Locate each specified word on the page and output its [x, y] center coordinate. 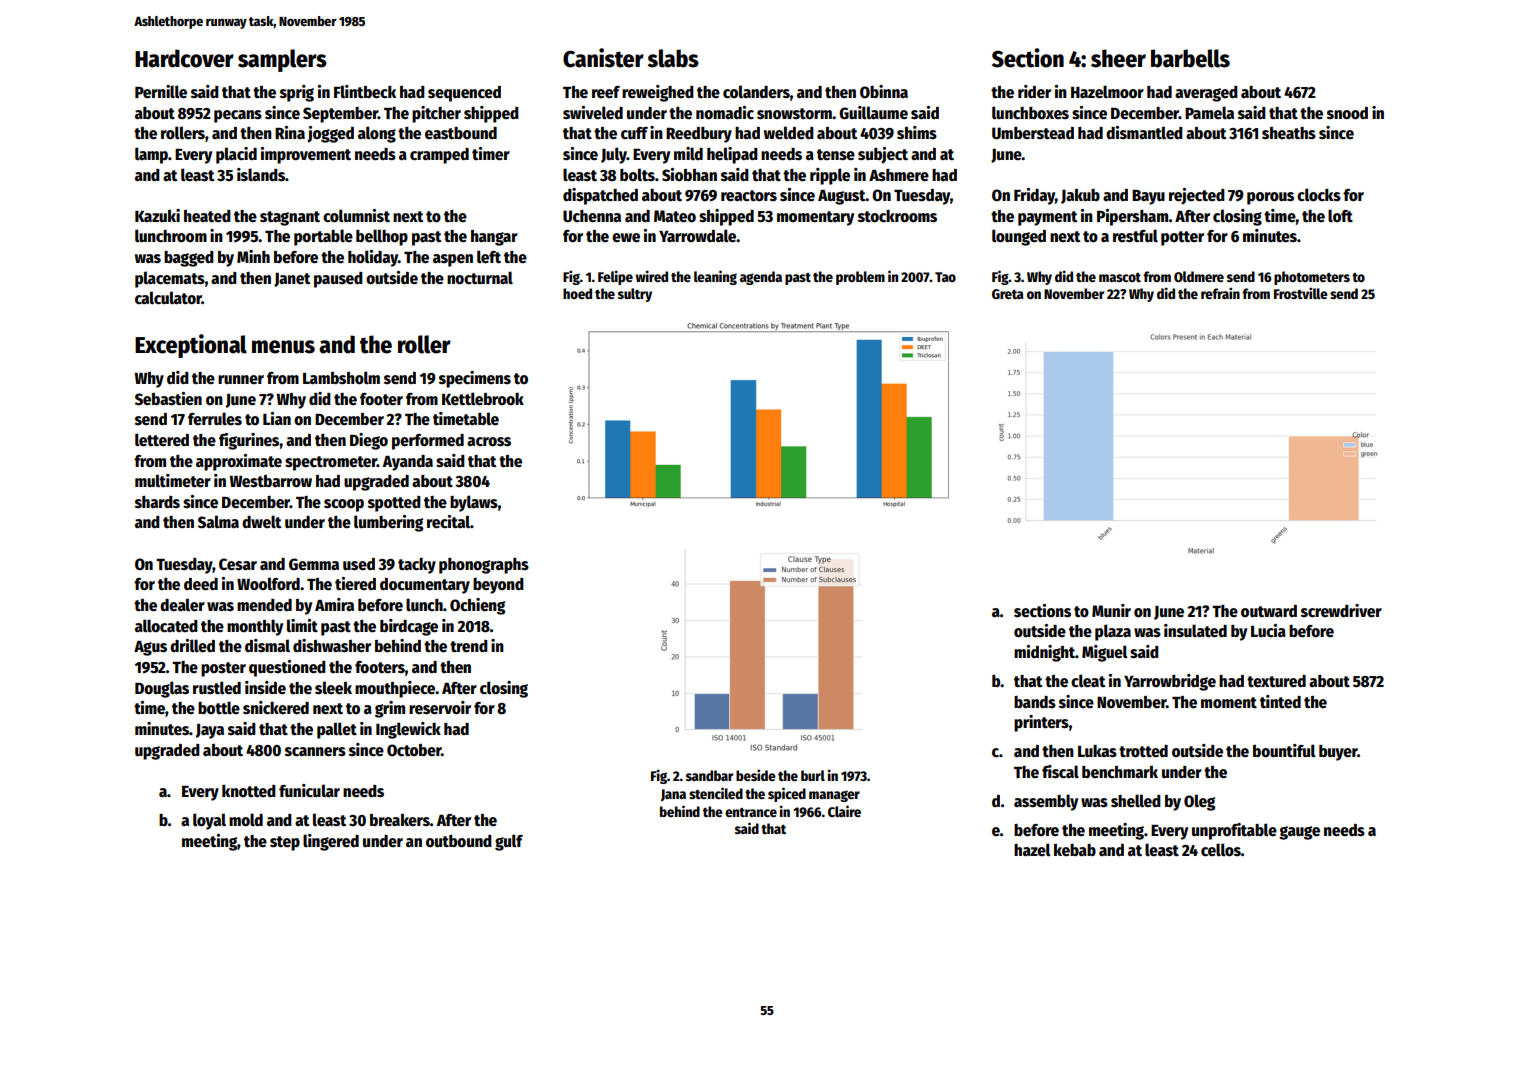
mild [688, 153]
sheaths [1289, 133]
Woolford [268, 584]
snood [1347, 113]
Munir [1111, 610]
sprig [297, 93]
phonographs [484, 566]
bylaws [474, 503]
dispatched [600, 196]
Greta [1008, 294]
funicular [309, 790]
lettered [162, 440]
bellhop [382, 237]
